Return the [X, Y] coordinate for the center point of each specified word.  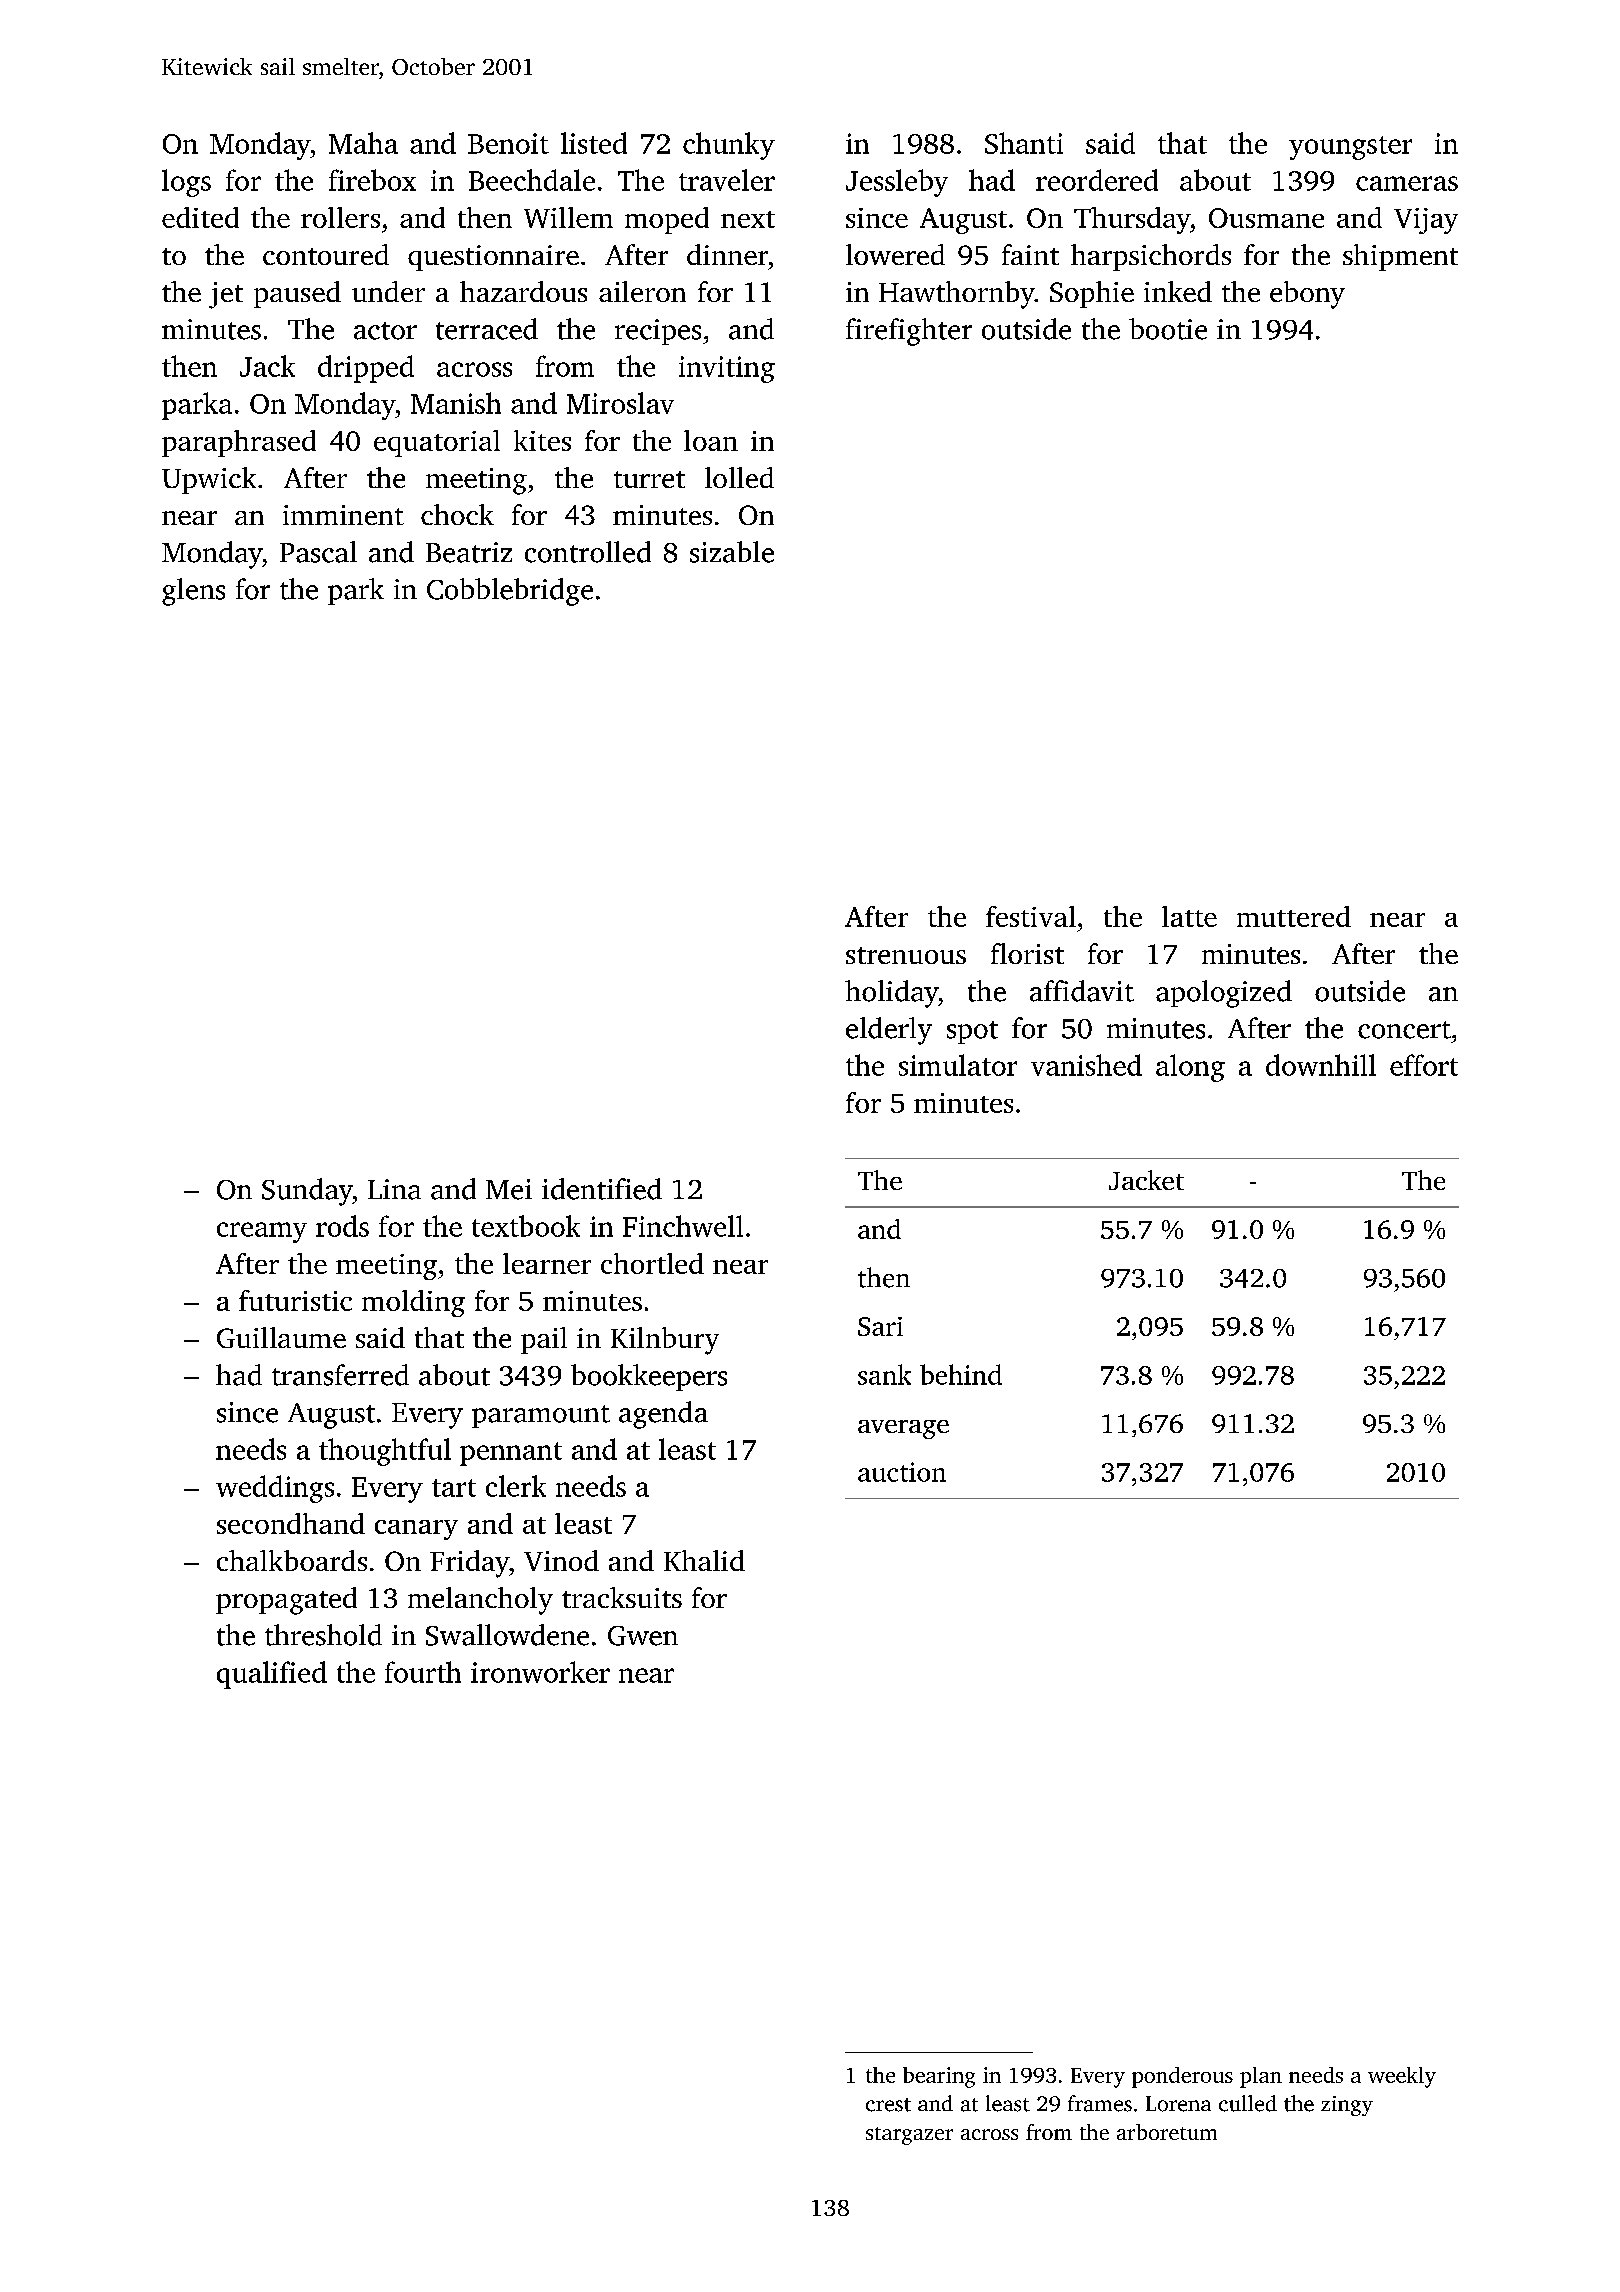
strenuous [906, 955]
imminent [343, 515]
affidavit [1082, 991]
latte [1189, 916]
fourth [423, 1672]
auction [902, 1472]
